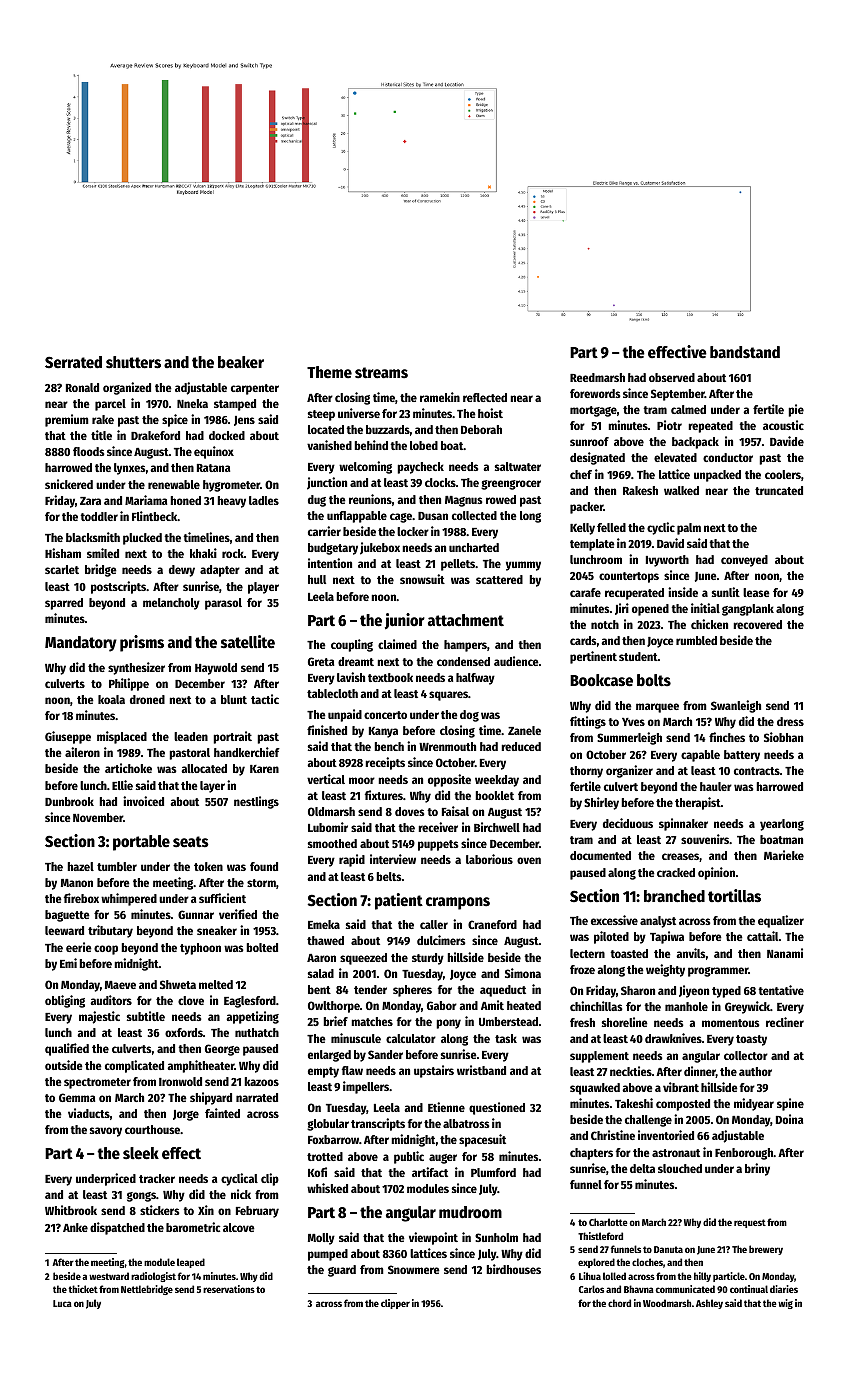  What do you see at coordinates (385, 1054) in the screenshot?
I see `Sander` at bounding box center [385, 1054].
